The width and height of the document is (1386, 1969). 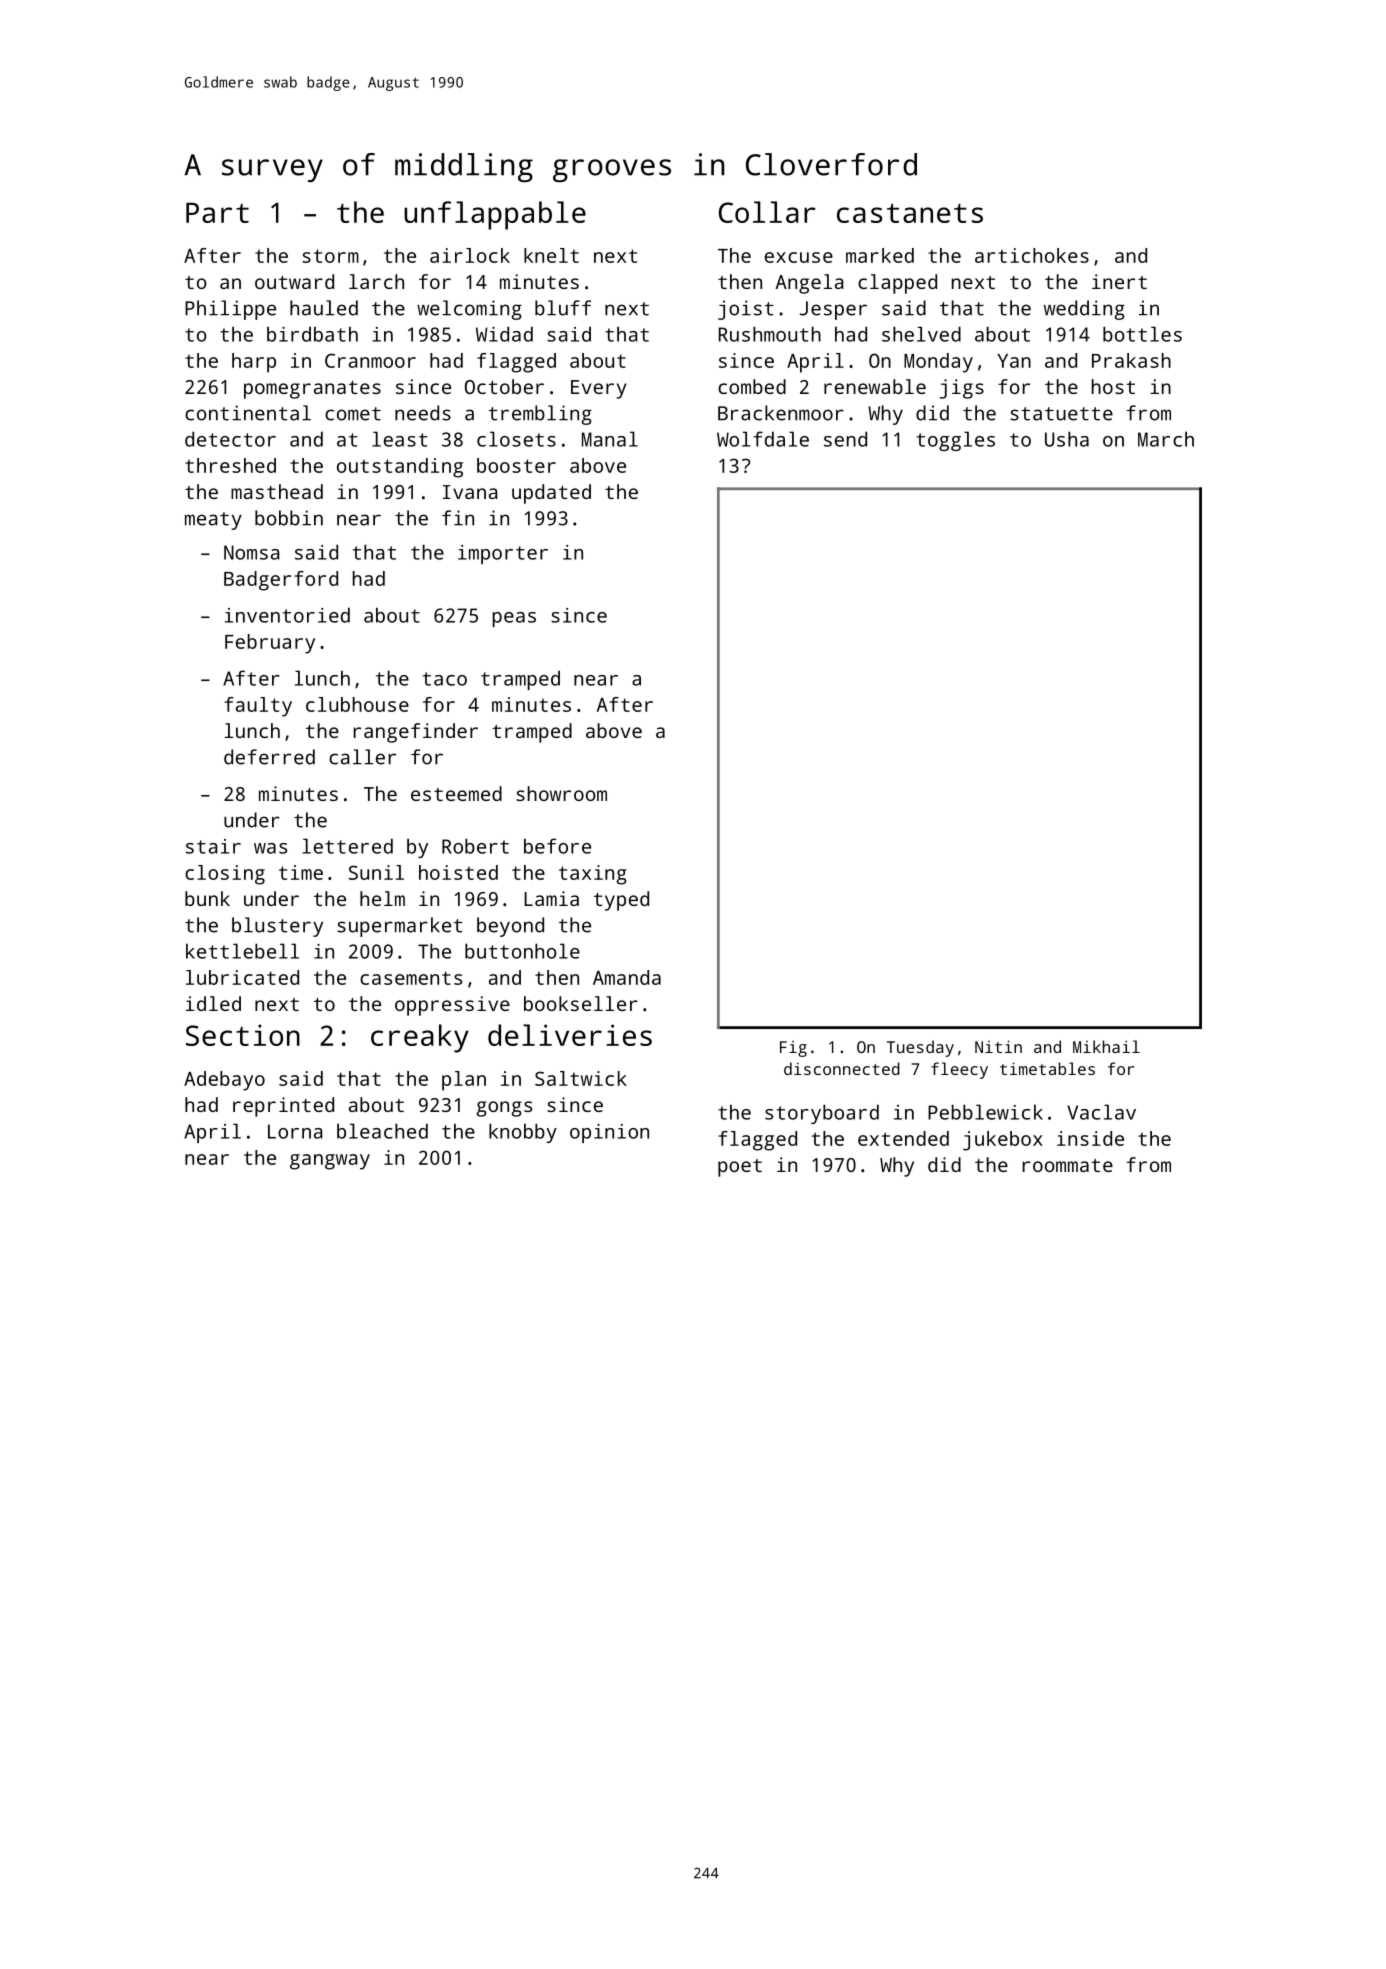 I want to click on taxing, so click(x=593, y=875).
